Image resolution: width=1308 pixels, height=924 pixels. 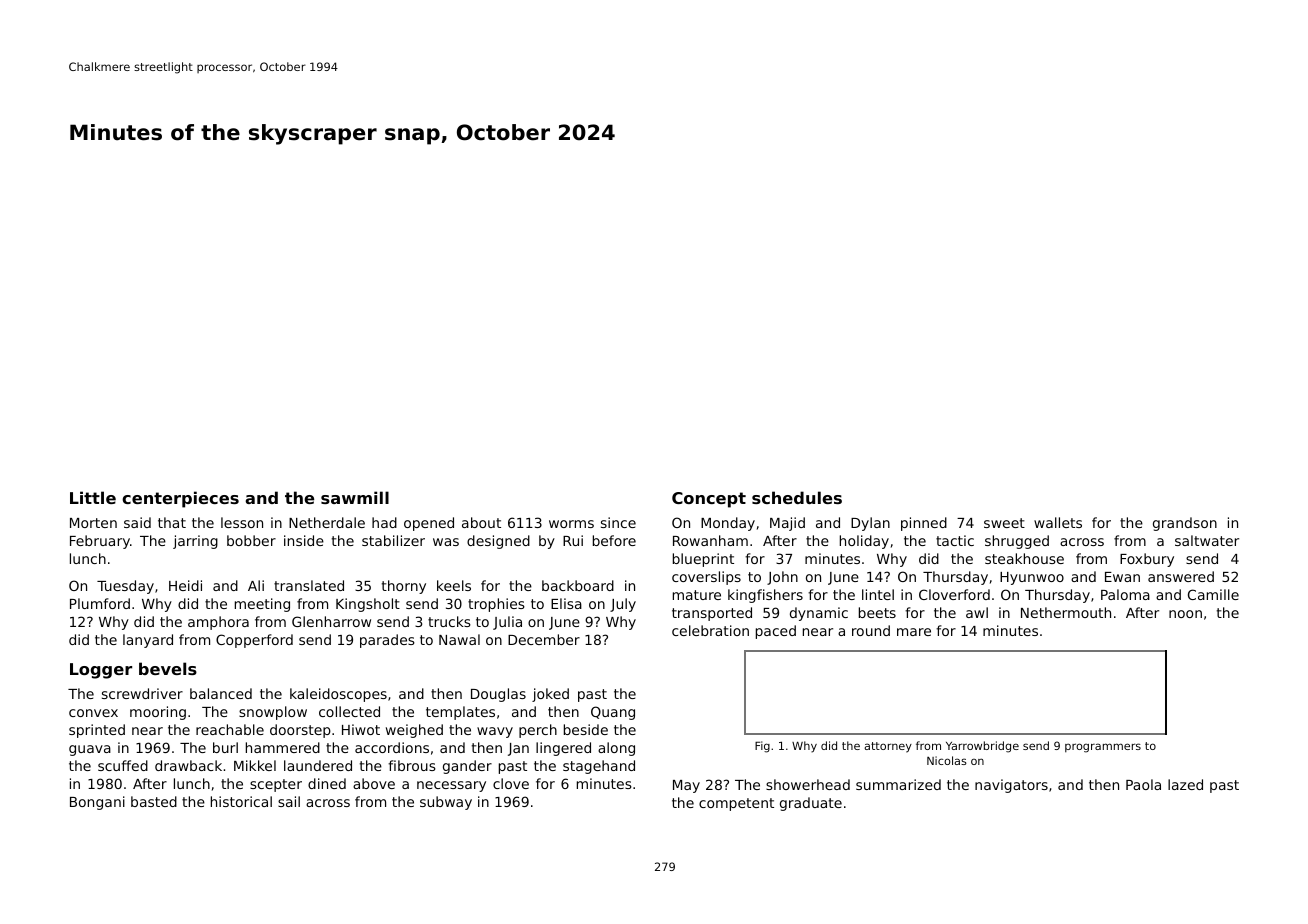 What do you see at coordinates (797, 497) in the page?
I see `schedules` at bounding box center [797, 497].
